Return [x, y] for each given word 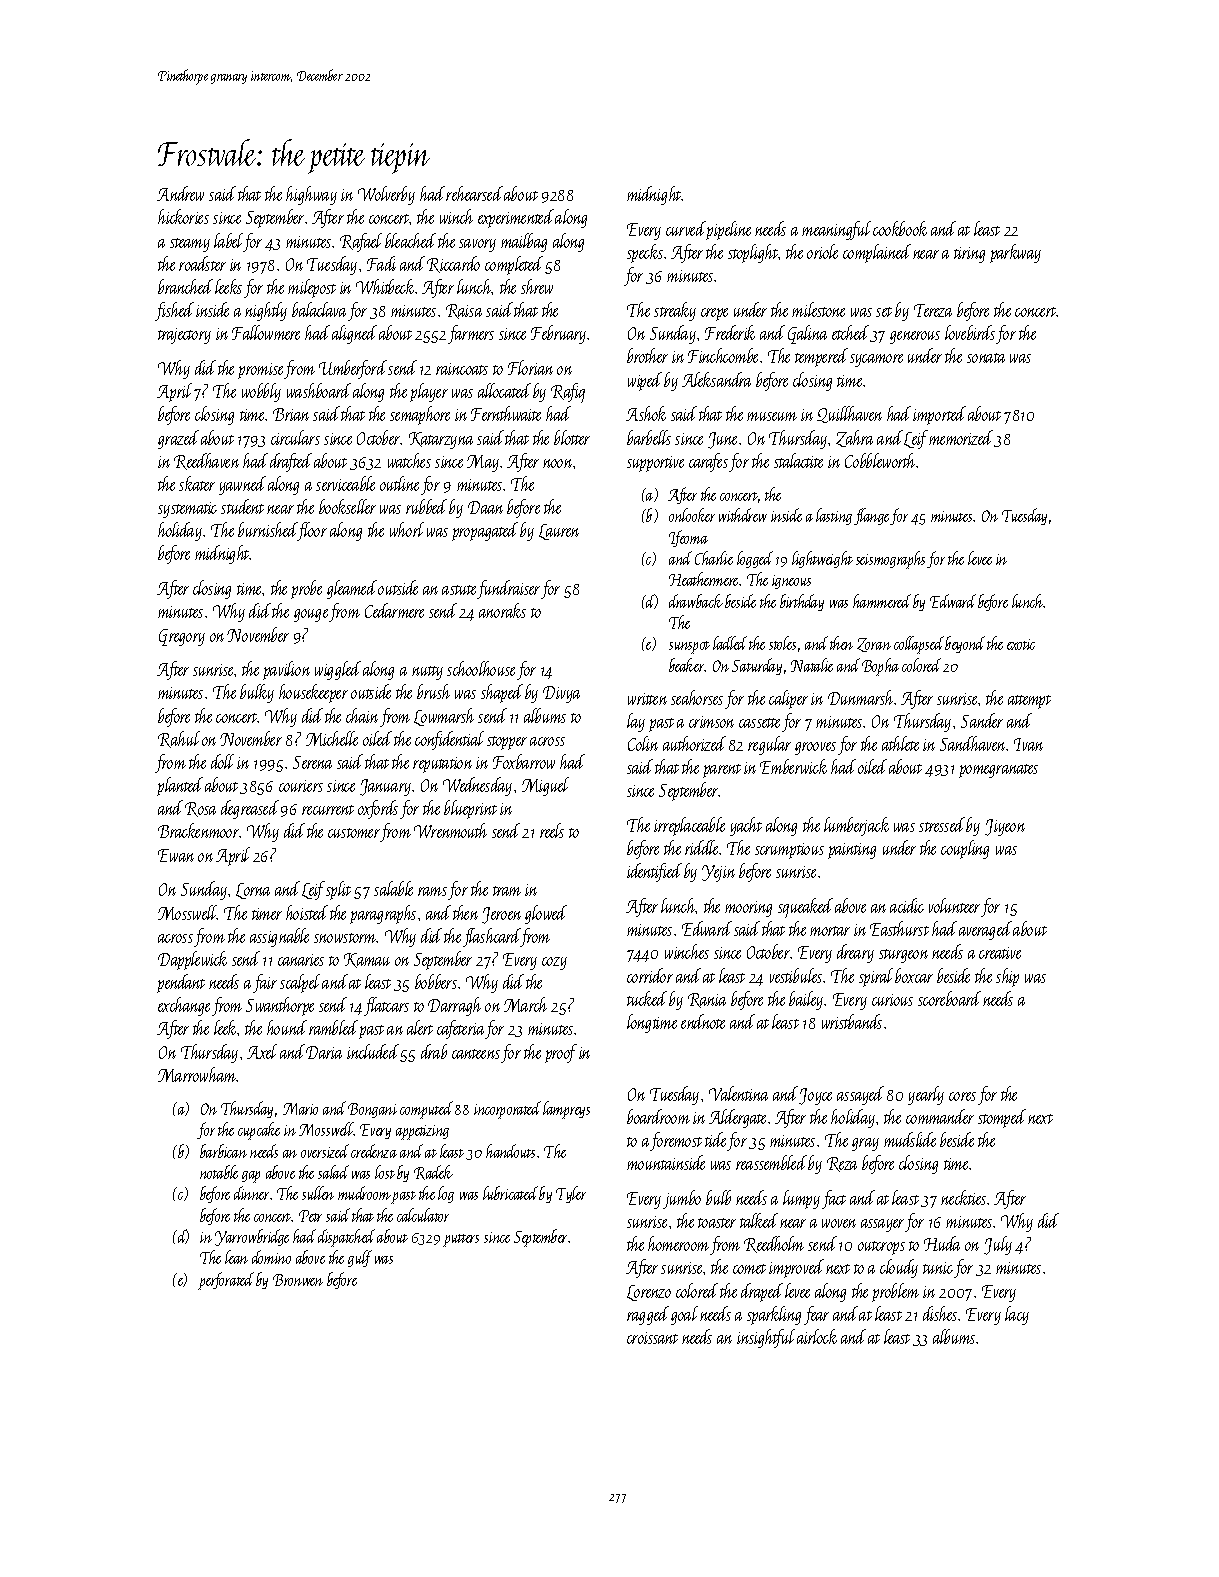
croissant [652, 1338]
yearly [926, 1095]
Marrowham [197, 1074]
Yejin [718, 873]
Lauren [559, 532]
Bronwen [298, 1280]
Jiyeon [1005, 827]
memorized [961, 437]
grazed [178, 439]
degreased [250, 809]
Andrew [180, 193]
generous [915, 337]
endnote [703, 1021]
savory [477, 245]
